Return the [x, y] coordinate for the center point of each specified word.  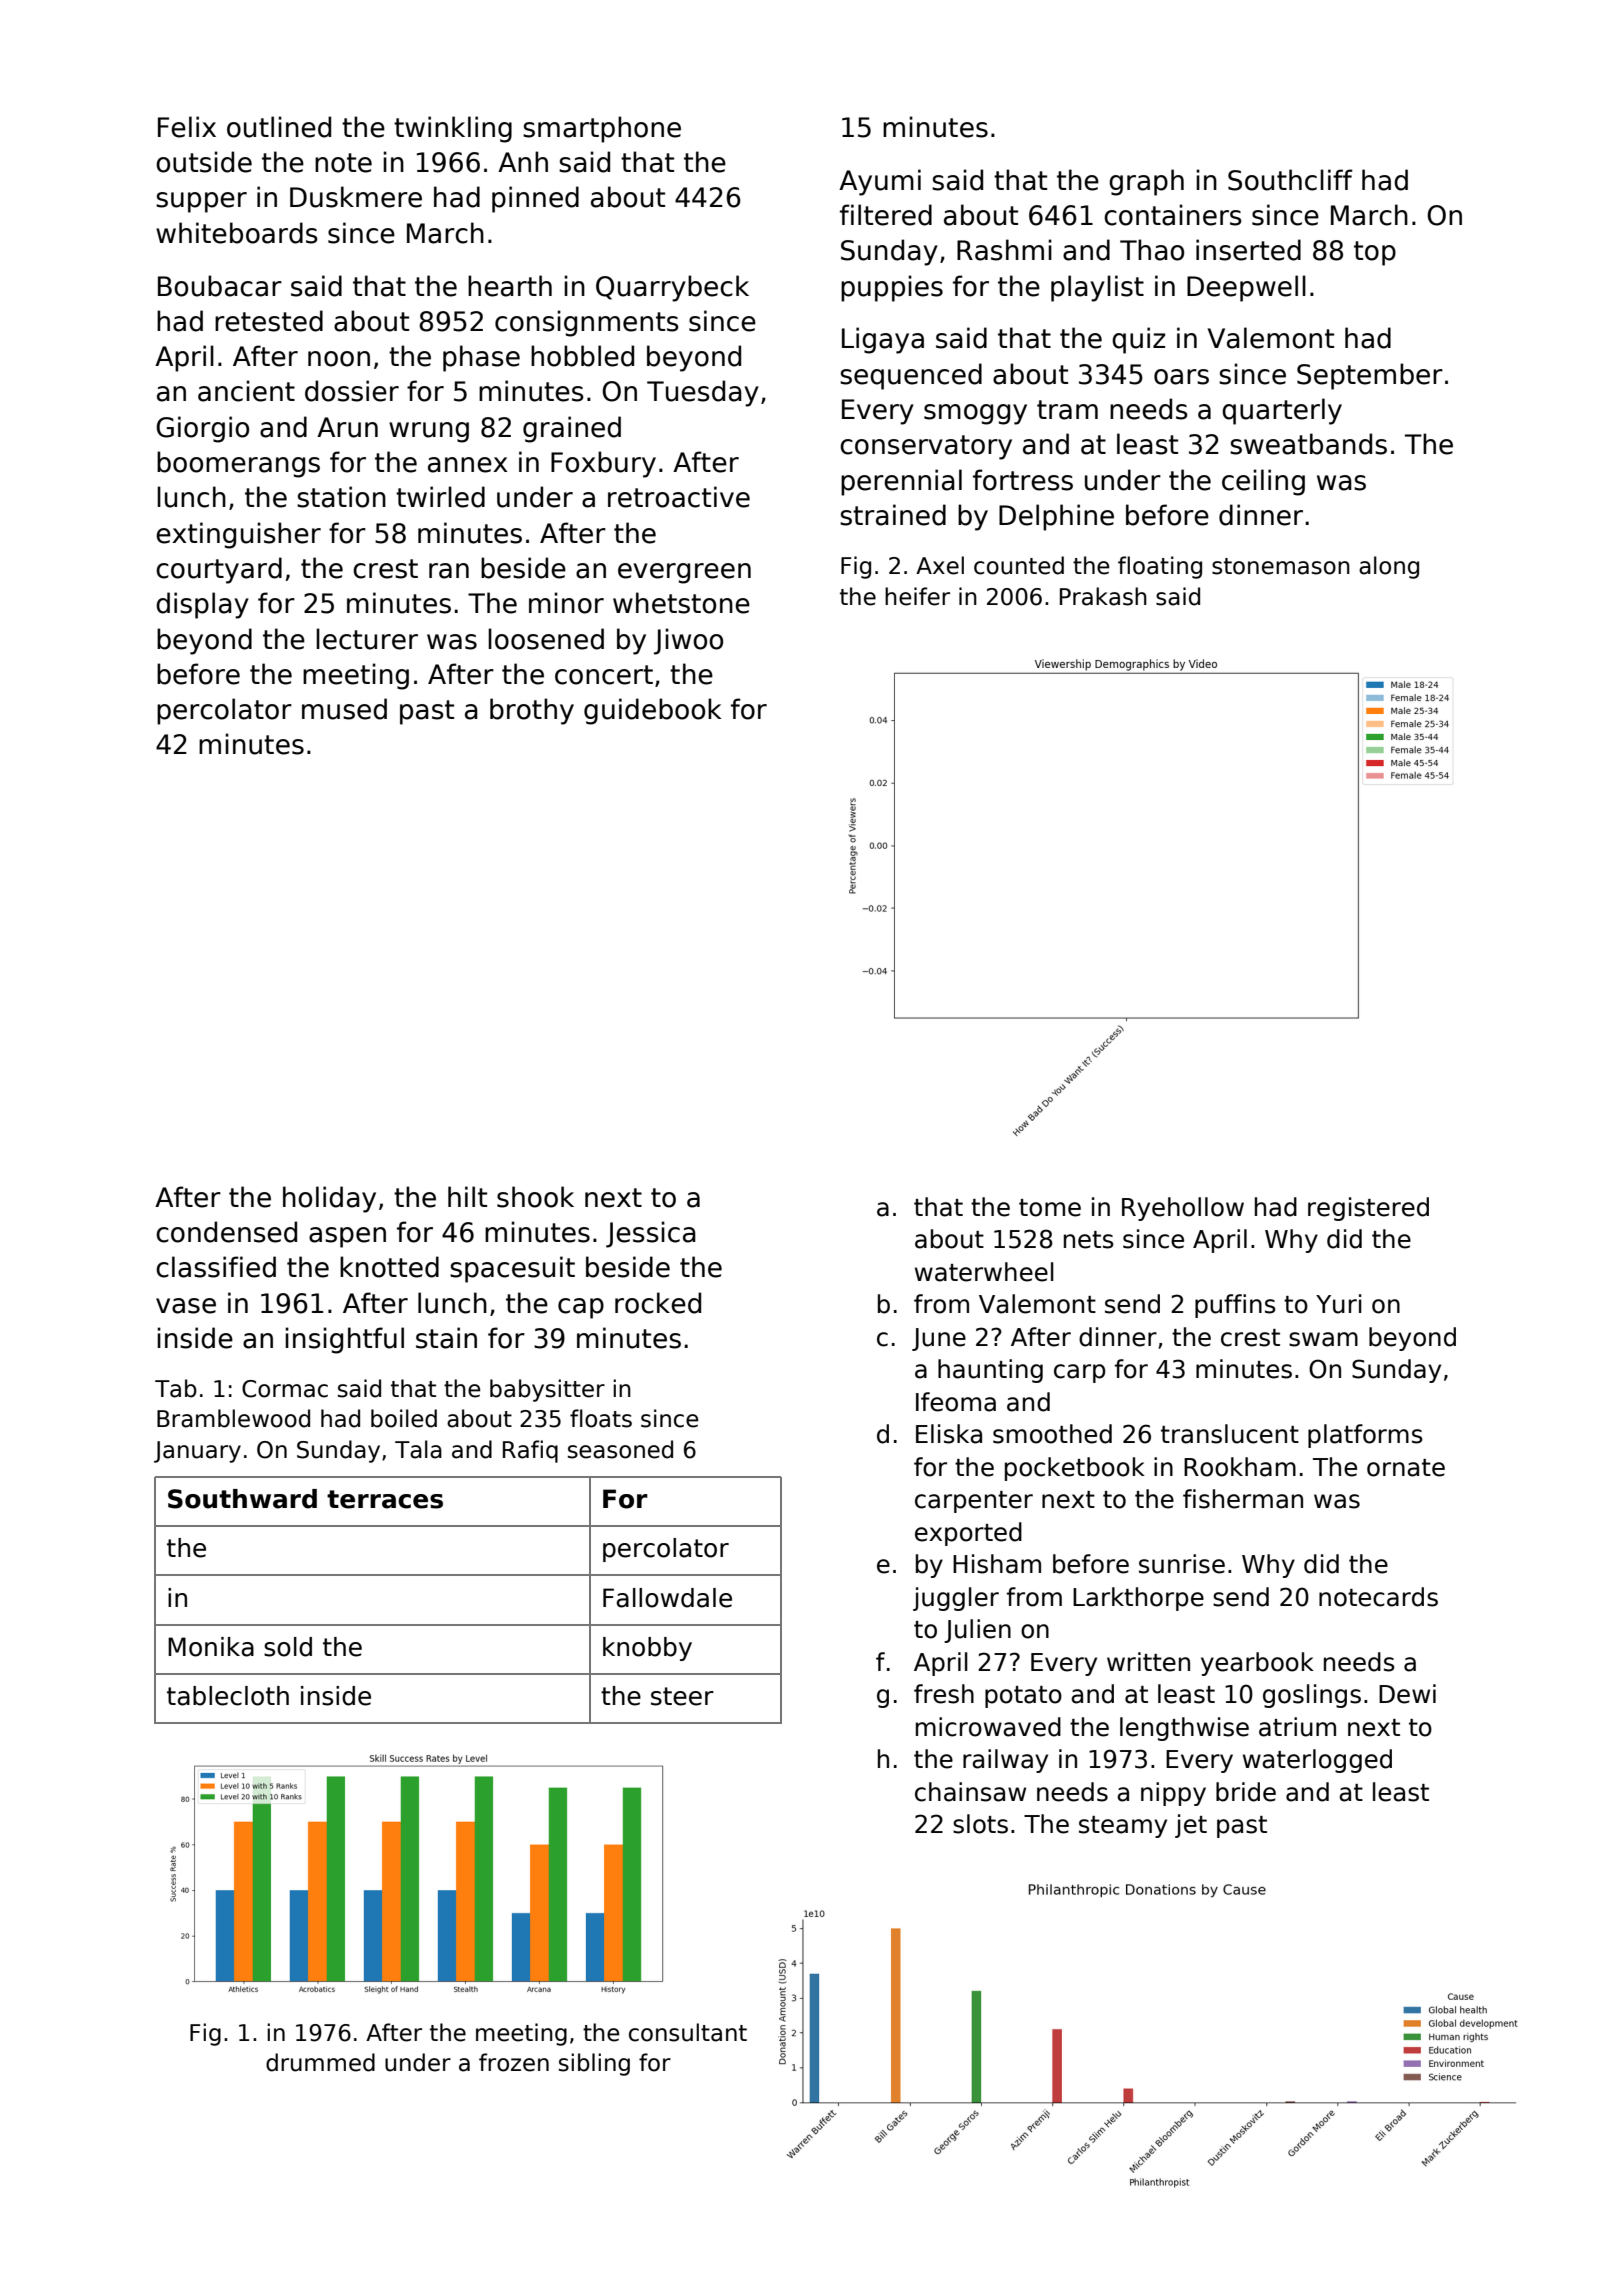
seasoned [620, 1449]
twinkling [453, 129]
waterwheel [984, 1272]
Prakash [1103, 596]
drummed [320, 2062]
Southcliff [1290, 180]
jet [1191, 1826]
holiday [329, 1199]
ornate [1406, 1468]
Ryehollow [1183, 1209]
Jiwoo [688, 641]
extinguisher [238, 535]
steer [682, 1696]
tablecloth [228, 1696]
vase [186, 1306]
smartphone [602, 129]
